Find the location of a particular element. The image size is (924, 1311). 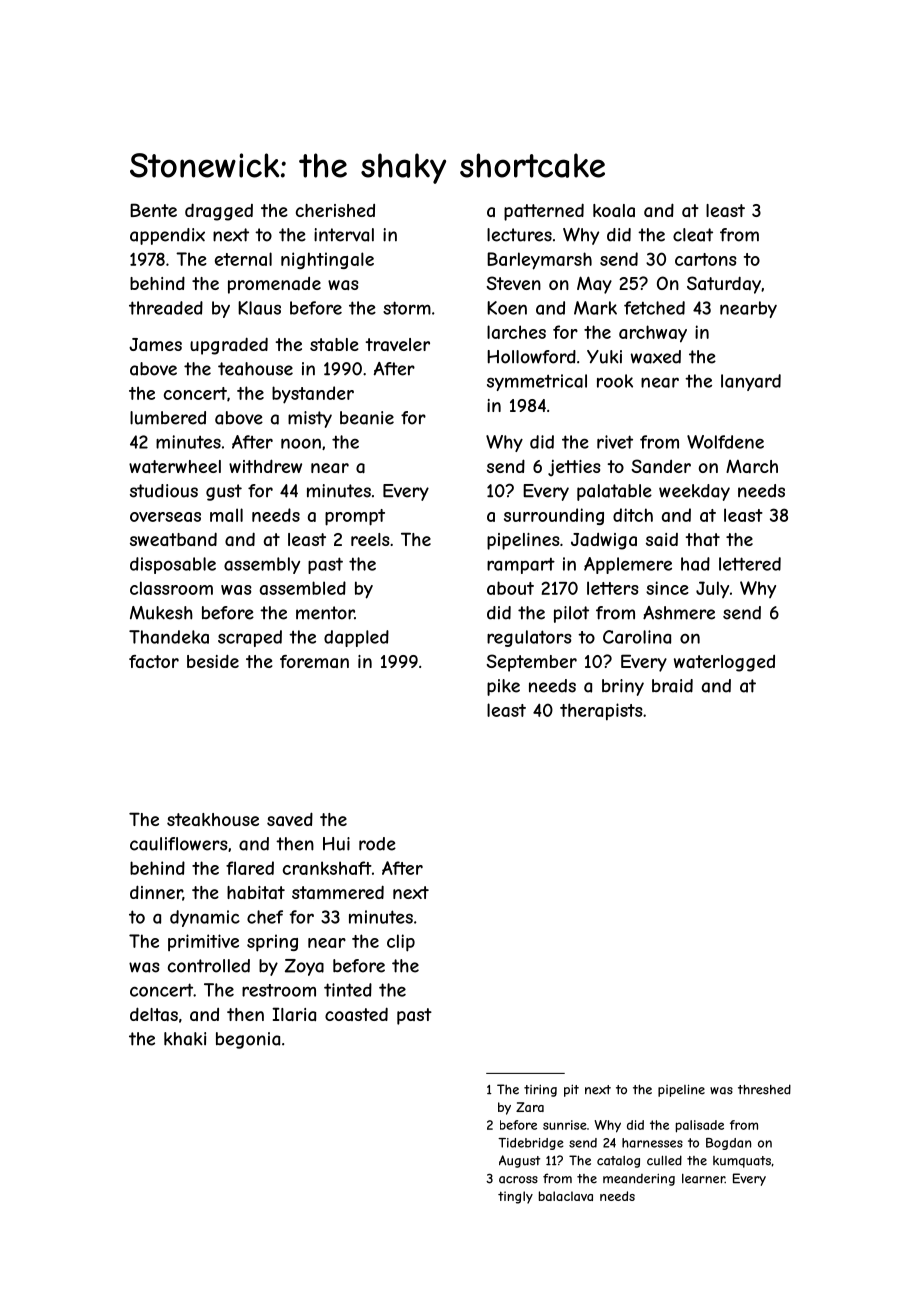

begonia is located at coordinates (248, 1040).
